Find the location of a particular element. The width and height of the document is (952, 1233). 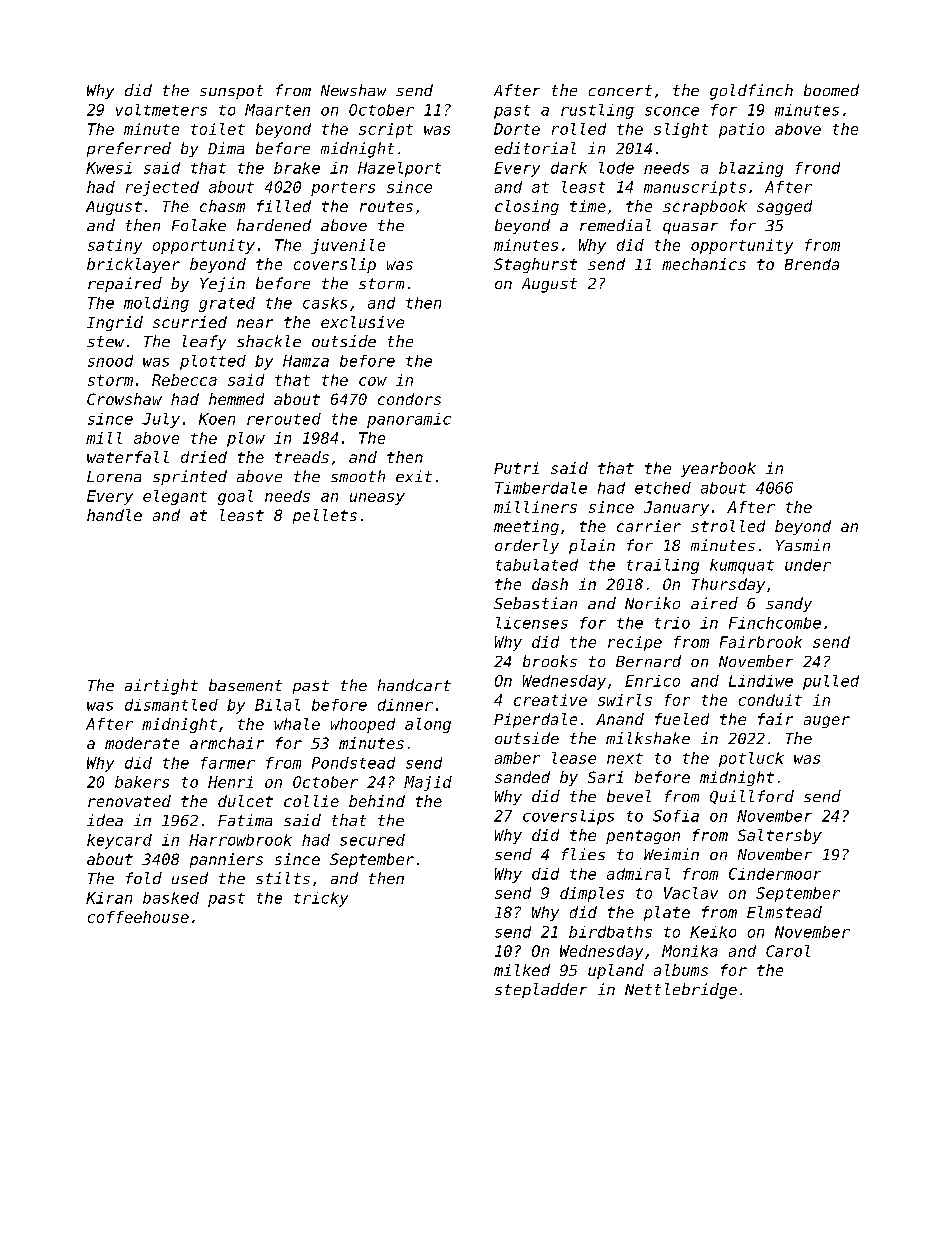

yearbook is located at coordinates (718, 469).
